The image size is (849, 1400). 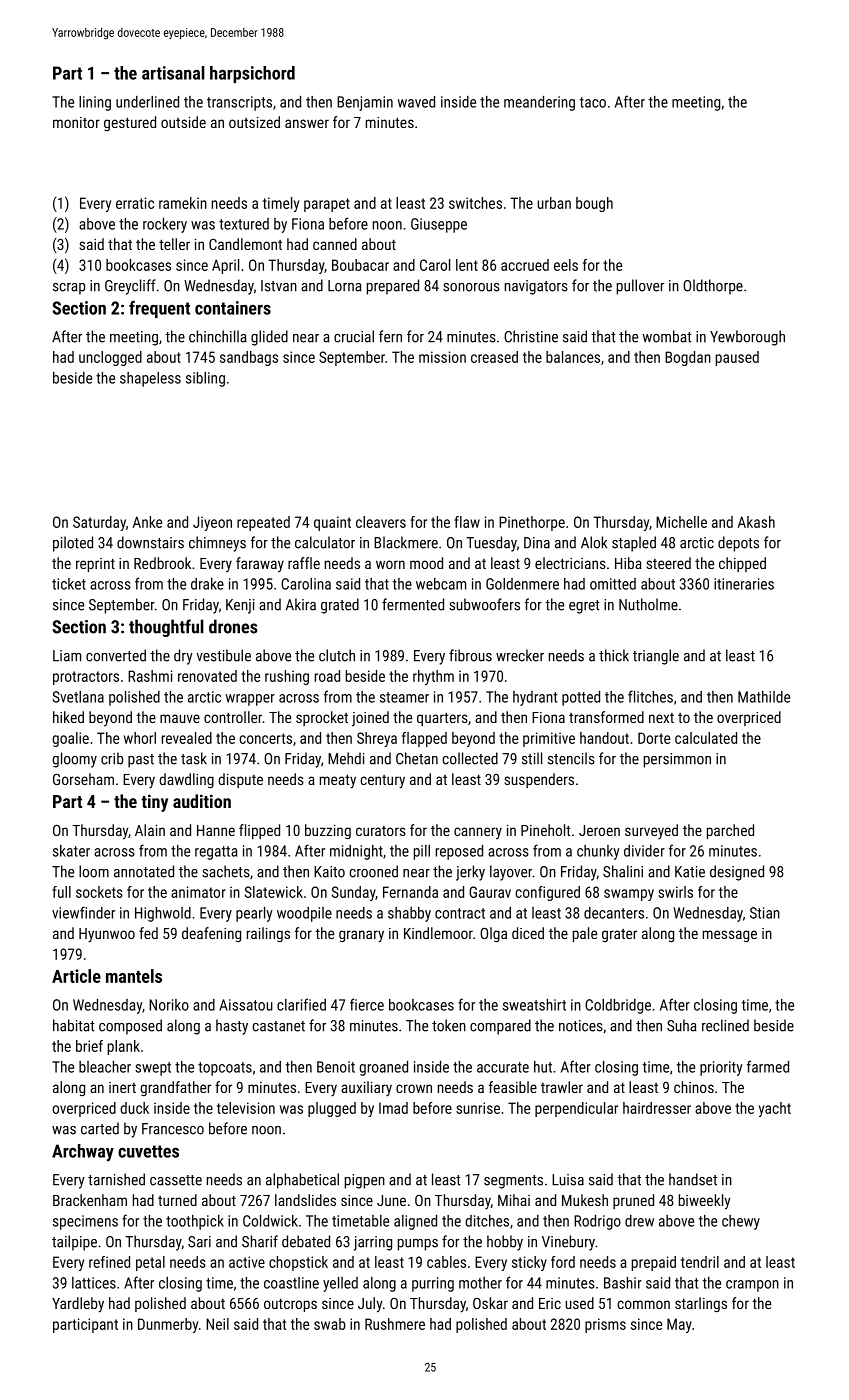 What do you see at coordinates (183, 122) in the screenshot?
I see `outside` at bounding box center [183, 122].
